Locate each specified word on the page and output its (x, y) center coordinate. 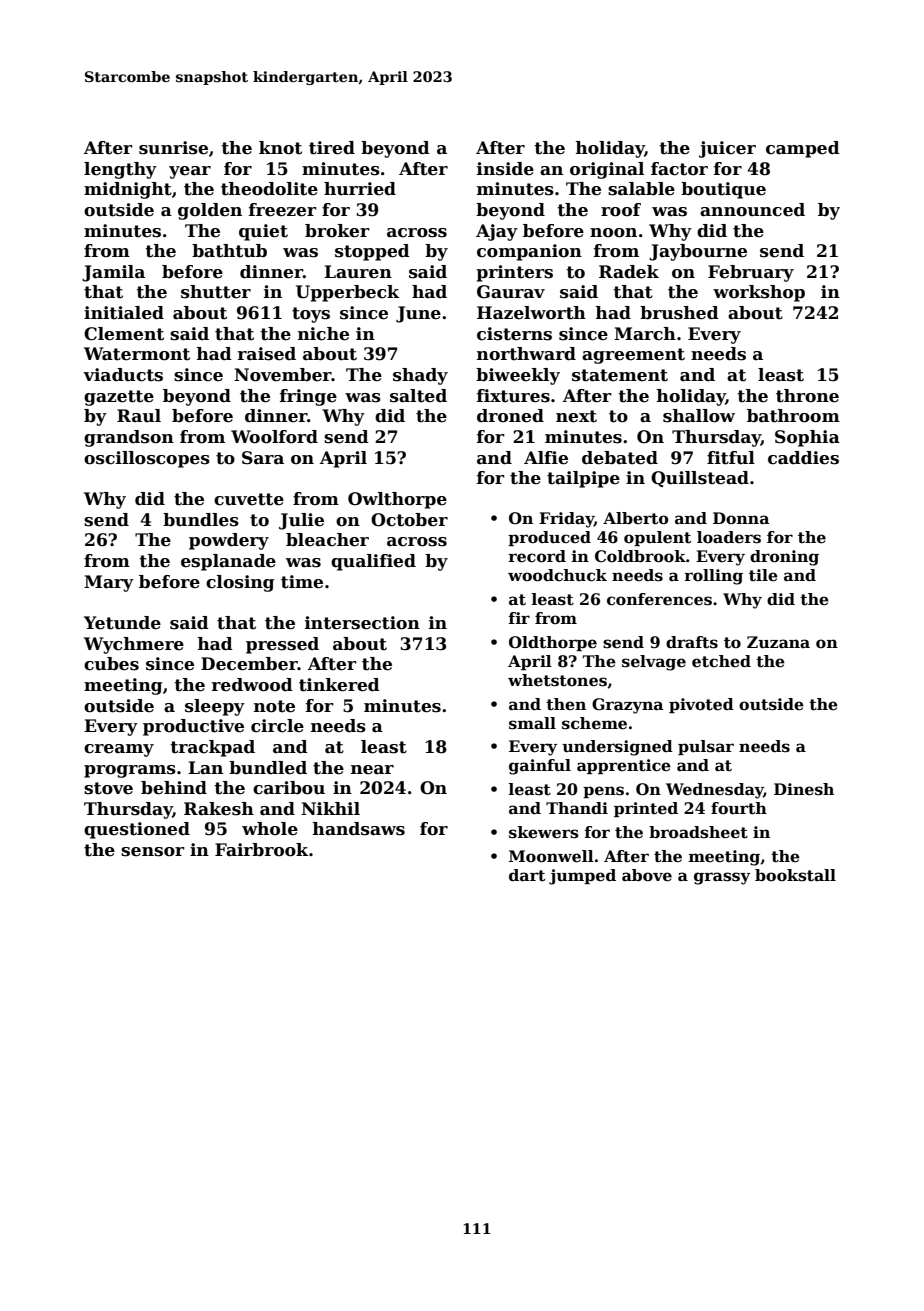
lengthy (120, 170)
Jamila (113, 273)
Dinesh (804, 789)
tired (332, 148)
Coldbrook (640, 556)
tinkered (339, 685)
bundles (201, 520)
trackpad (212, 748)
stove (108, 788)
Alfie (546, 458)
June (418, 314)
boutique (723, 190)
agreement (633, 356)
